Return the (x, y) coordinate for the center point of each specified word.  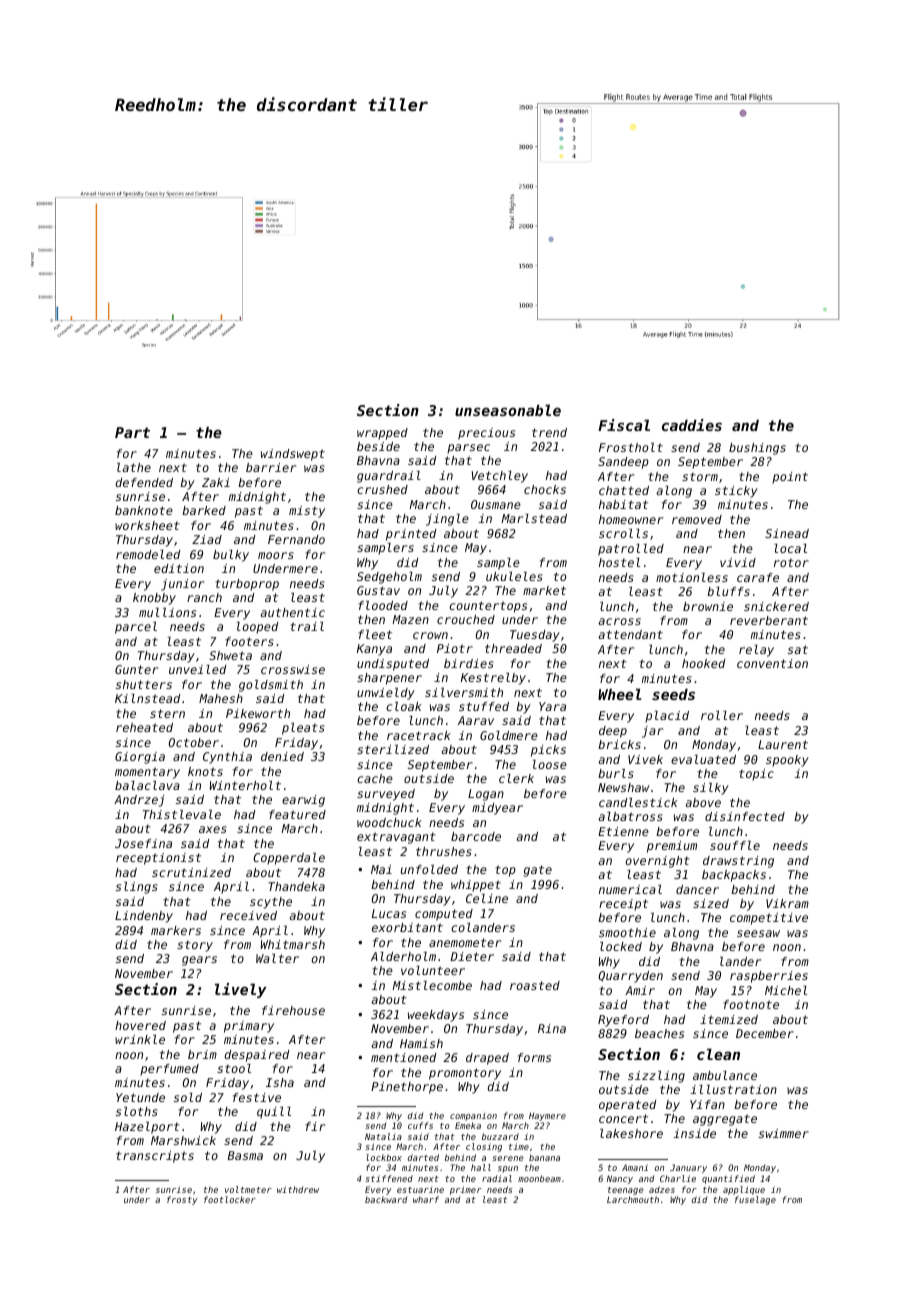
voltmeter (248, 1189)
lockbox (384, 1157)
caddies (692, 425)
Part (132, 432)
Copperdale (289, 859)
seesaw (758, 933)
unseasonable (508, 410)
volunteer (433, 970)
